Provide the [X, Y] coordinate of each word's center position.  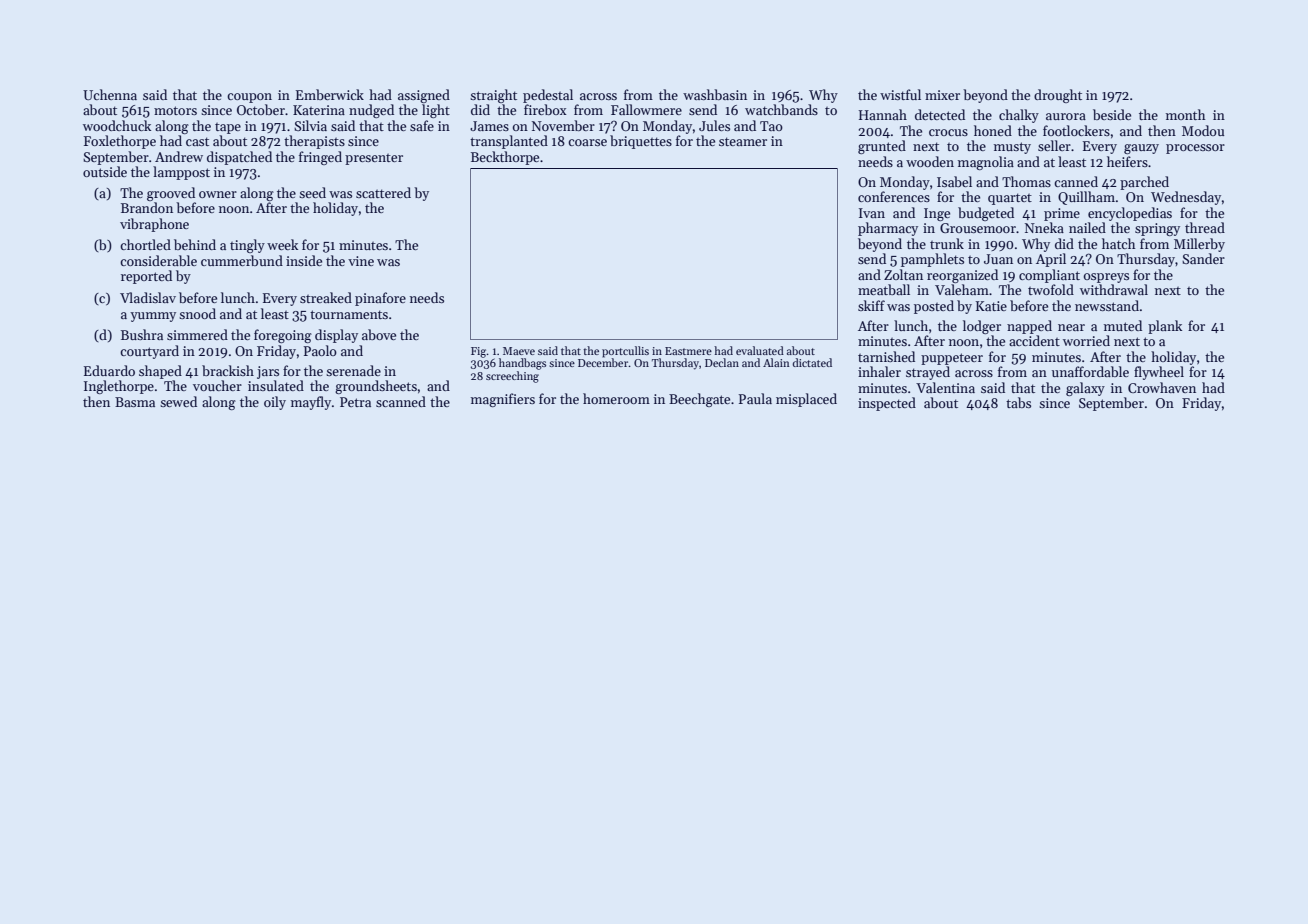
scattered [383, 192]
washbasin [715, 94]
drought [1058, 96]
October [261, 109]
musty [1012, 148]
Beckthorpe [505, 158]
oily [275, 403]
